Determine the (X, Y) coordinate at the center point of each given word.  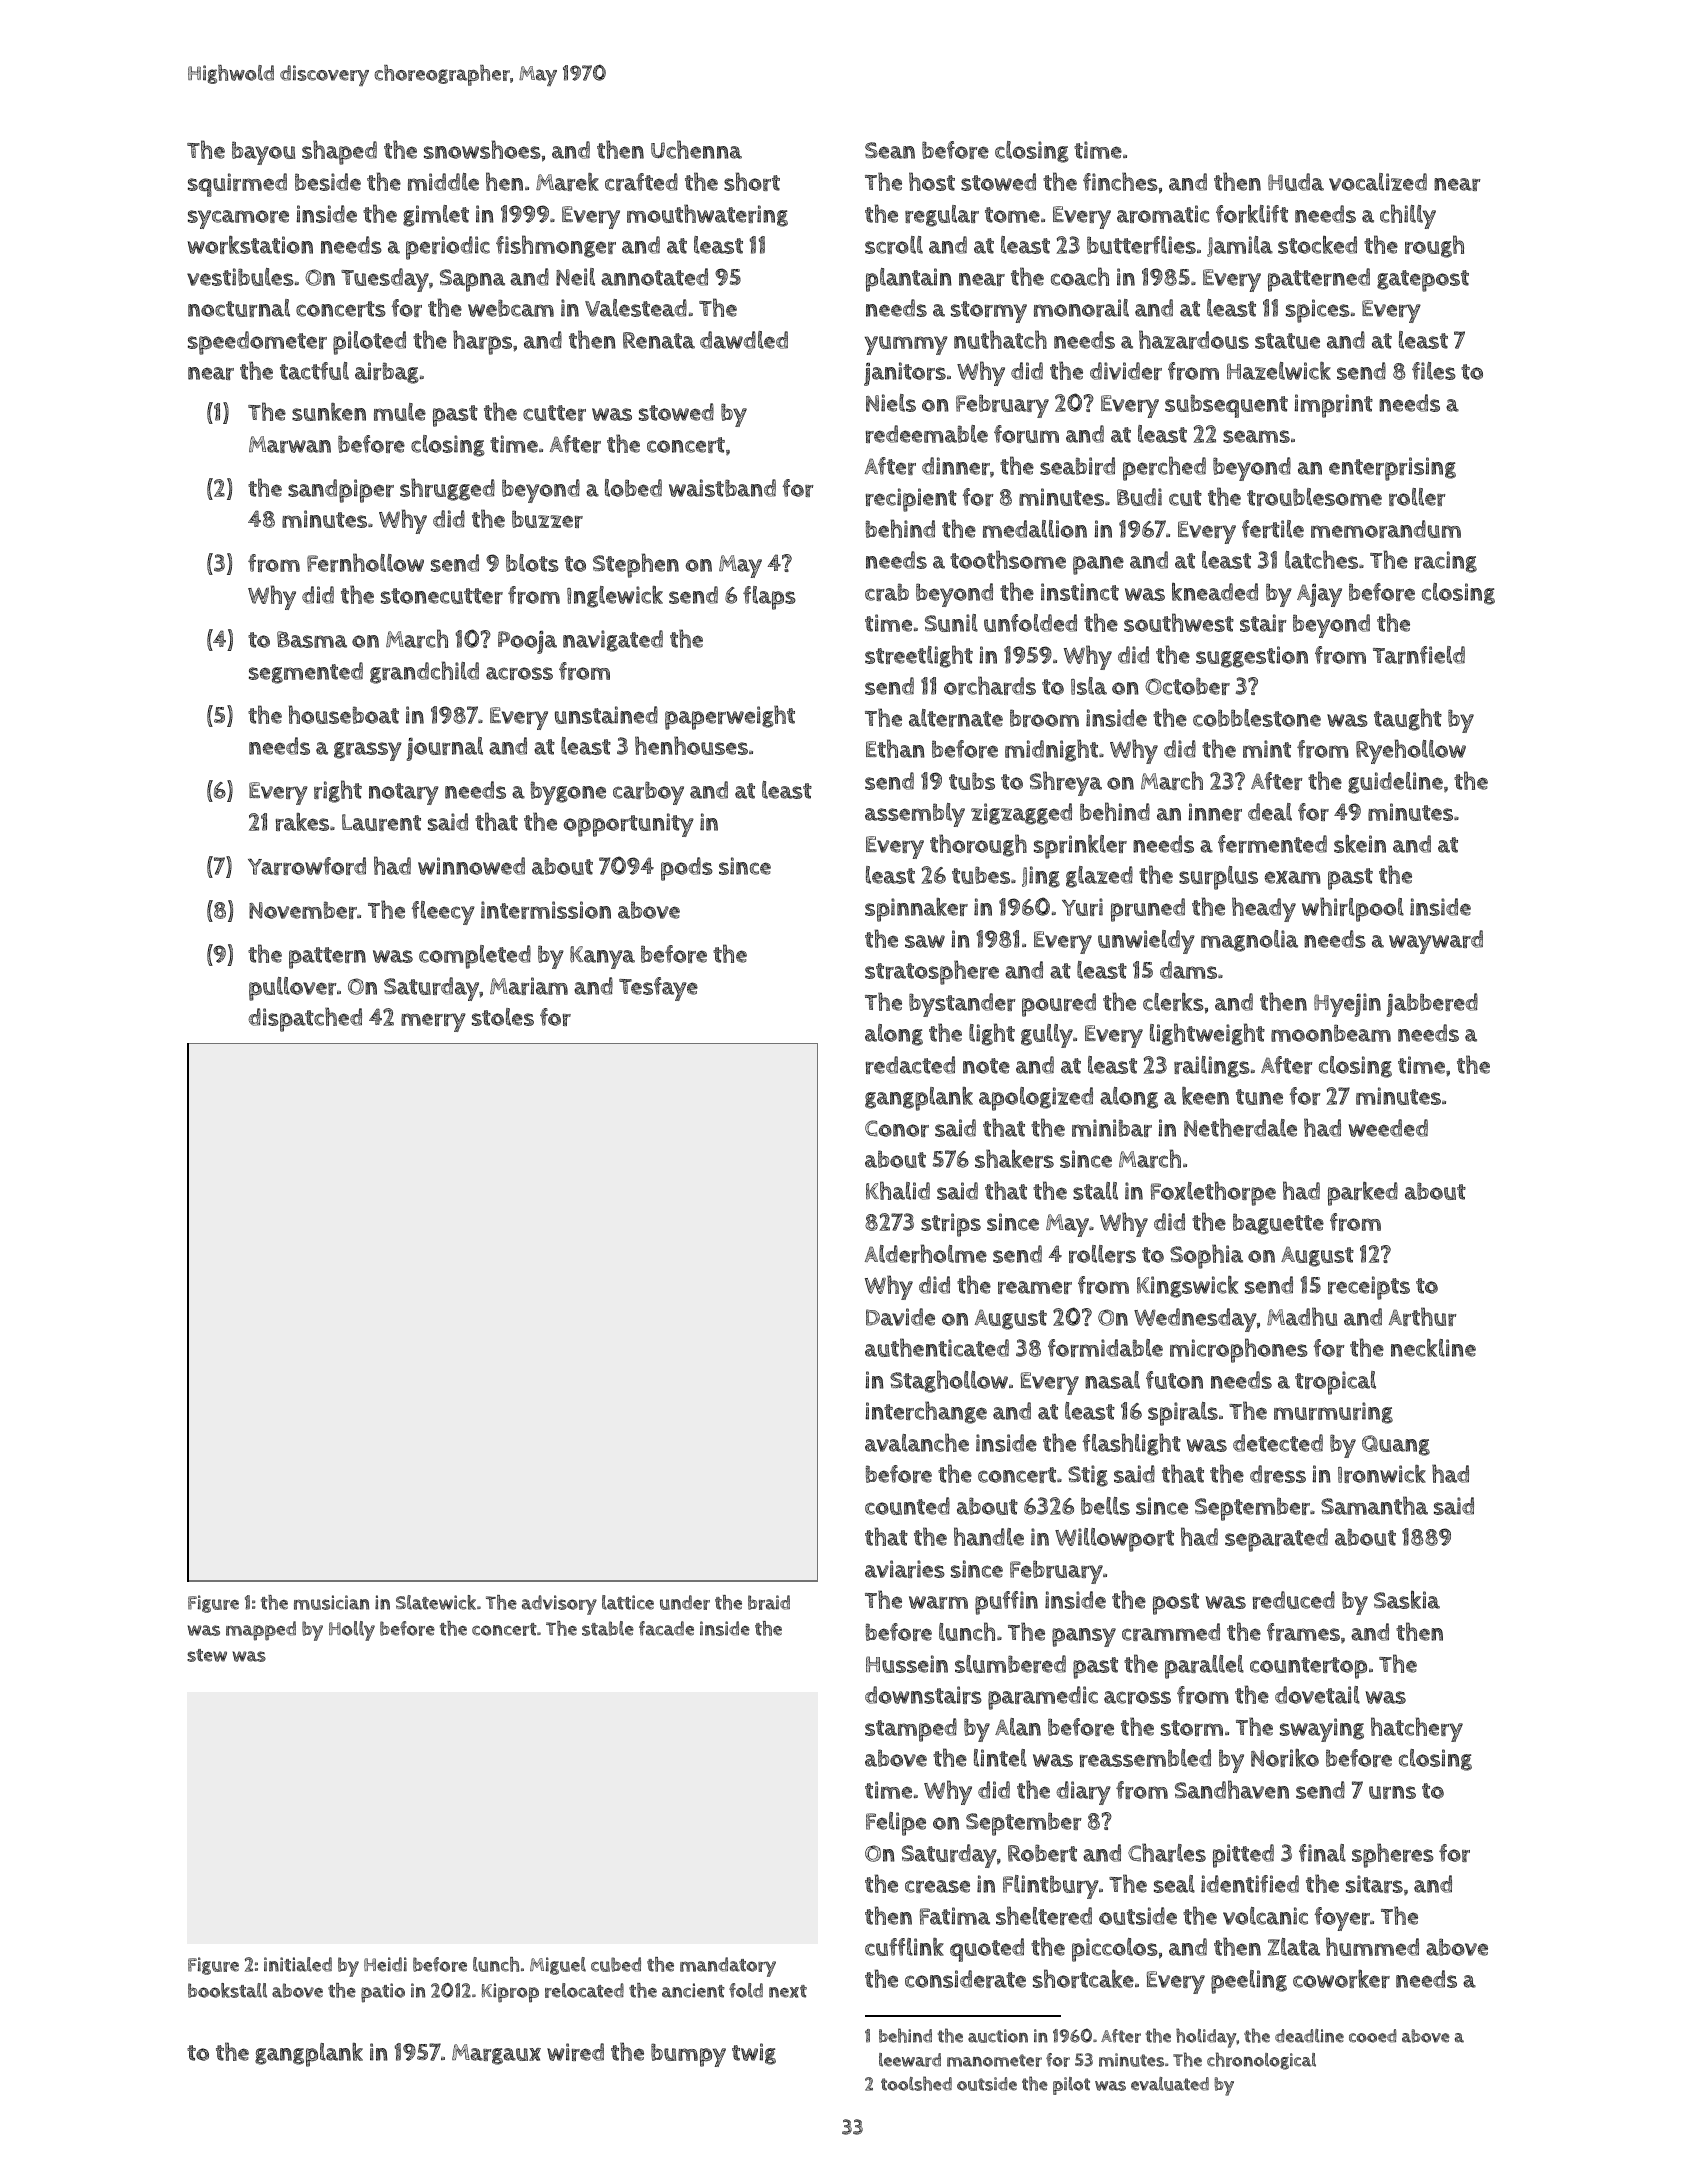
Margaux (496, 2054)
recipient (911, 500)
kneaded (1215, 592)
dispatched (305, 1019)
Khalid (898, 1190)
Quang (1396, 1445)
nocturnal (239, 308)
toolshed (916, 2083)
